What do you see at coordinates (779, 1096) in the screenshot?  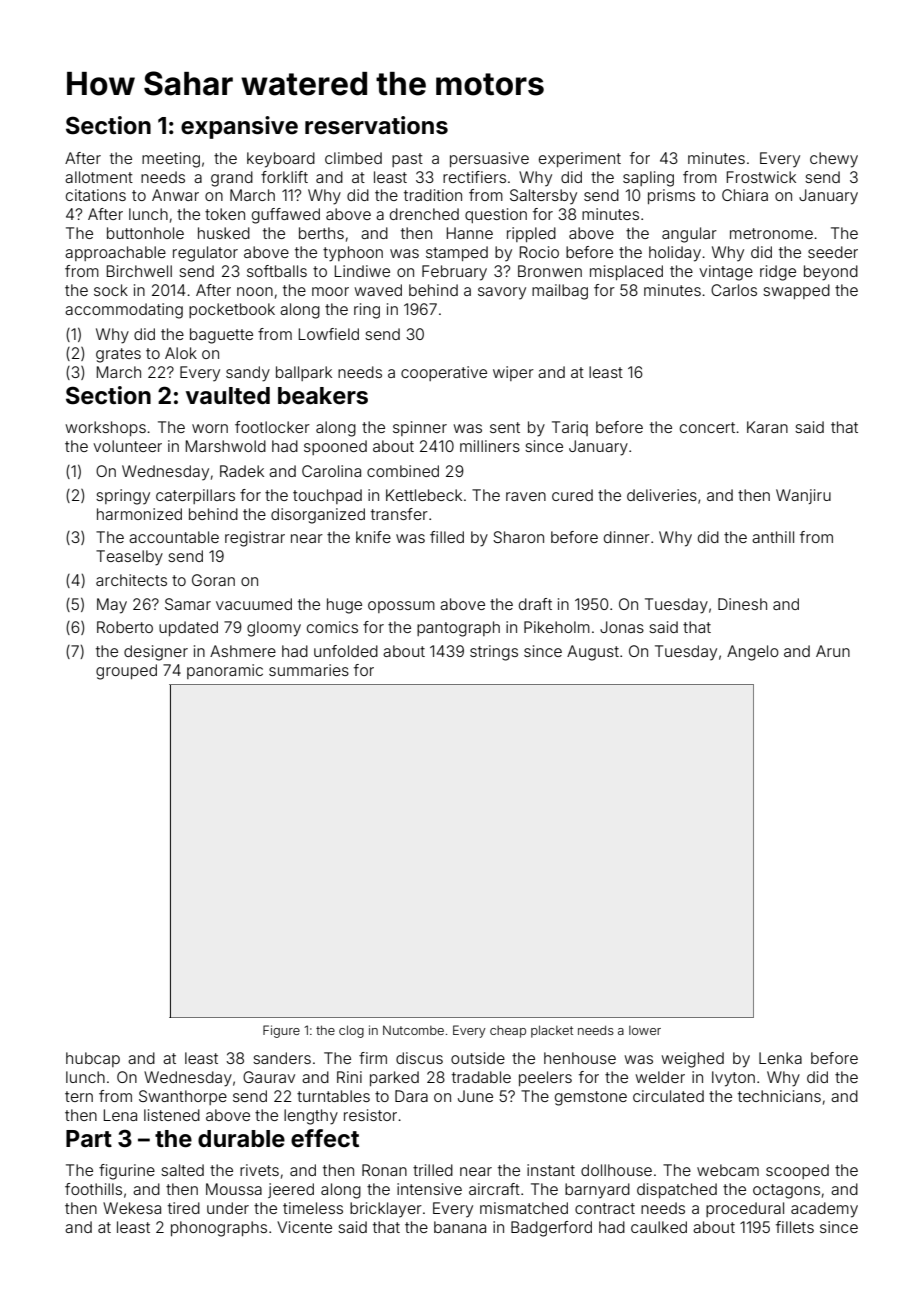 I see `technicians` at bounding box center [779, 1096].
